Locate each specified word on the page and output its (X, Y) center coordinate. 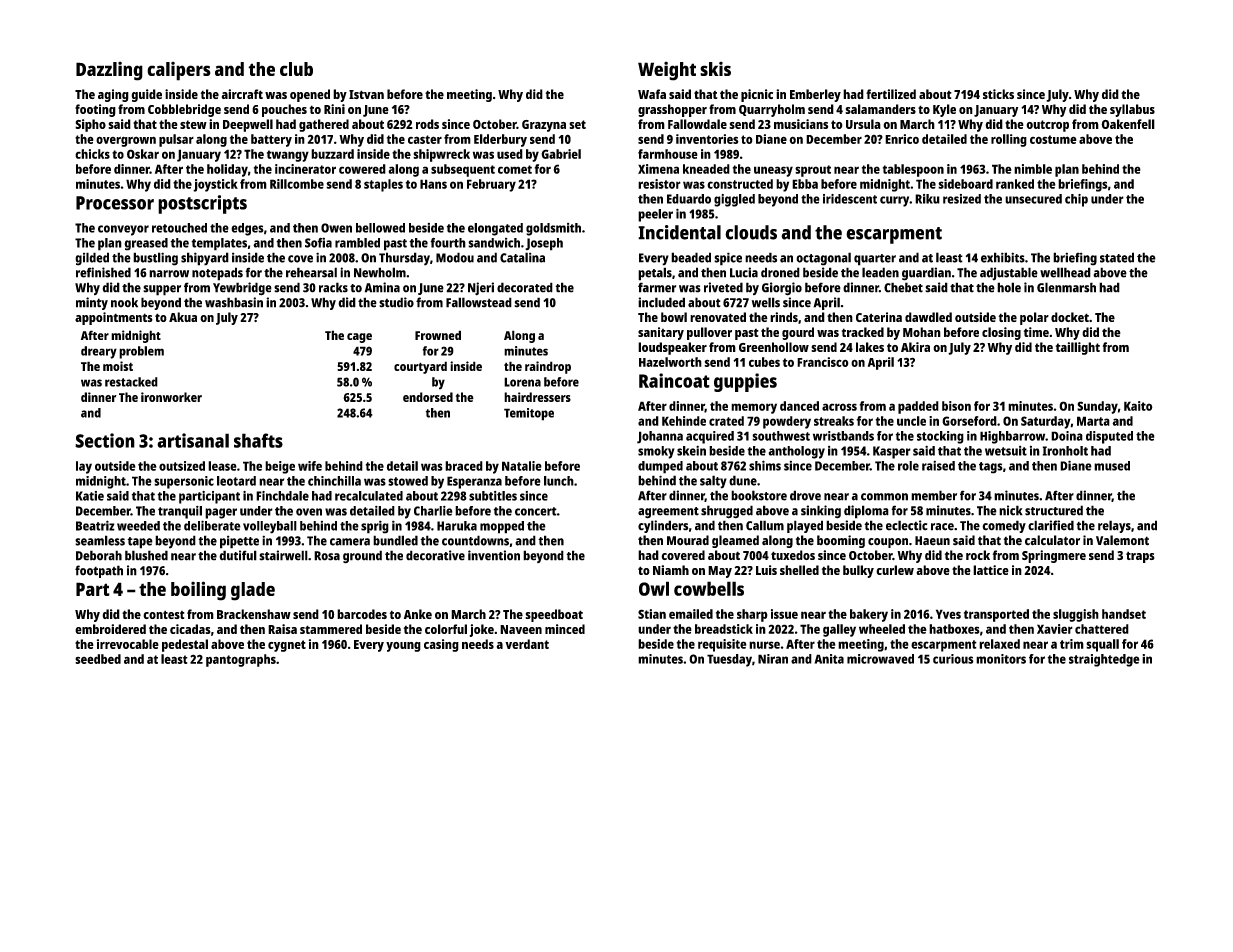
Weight (667, 71)
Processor (115, 203)
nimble (1033, 169)
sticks (998, 94)
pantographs (241, 660)
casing (441, 645)
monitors (1001, 659)
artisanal (193, 440)
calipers (179, 71)
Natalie (522, 466)
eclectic (907, 525)
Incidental (679, 232)
